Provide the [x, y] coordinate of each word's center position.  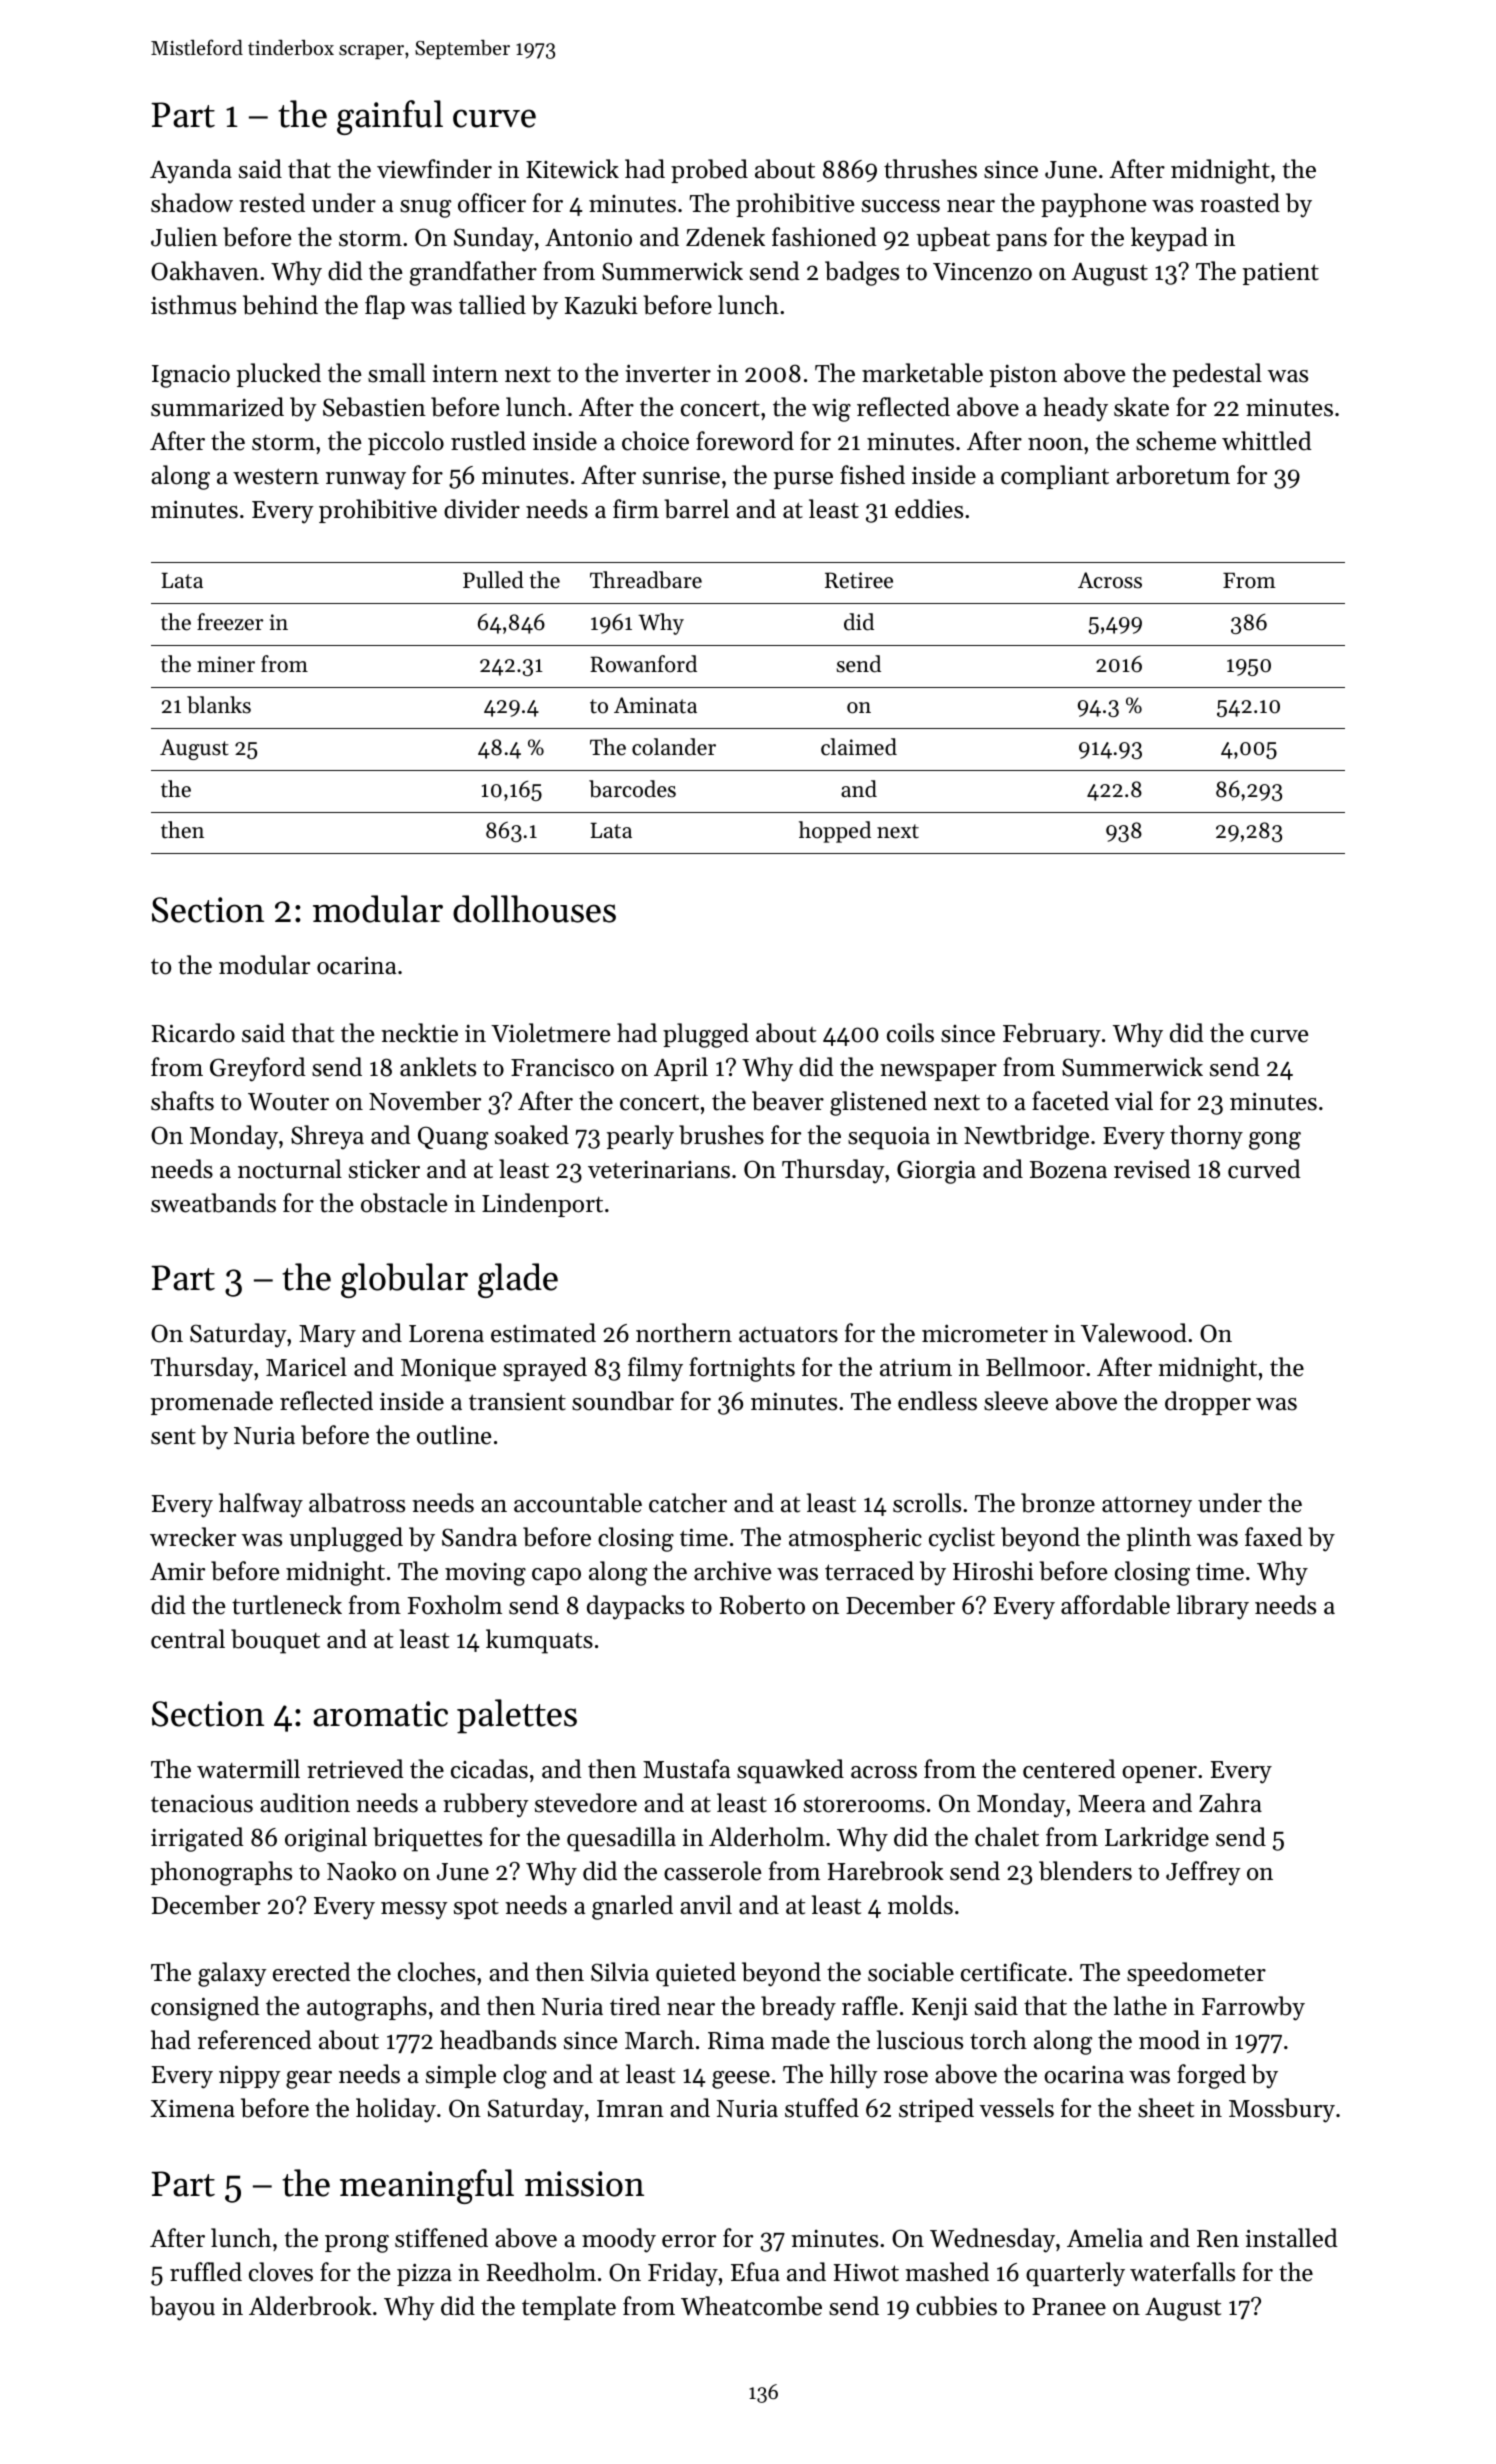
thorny [1206, 1137]
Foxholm [455, 1605]
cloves [281, 2272]
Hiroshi [993, 1571]
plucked [279, 375]
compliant [1055, 477]
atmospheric [855, 1539]
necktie [419, 1033]
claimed [859, 747]
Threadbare [646, 580]
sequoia [889, 1138]
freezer [230, 622]
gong [1275, 1141]
